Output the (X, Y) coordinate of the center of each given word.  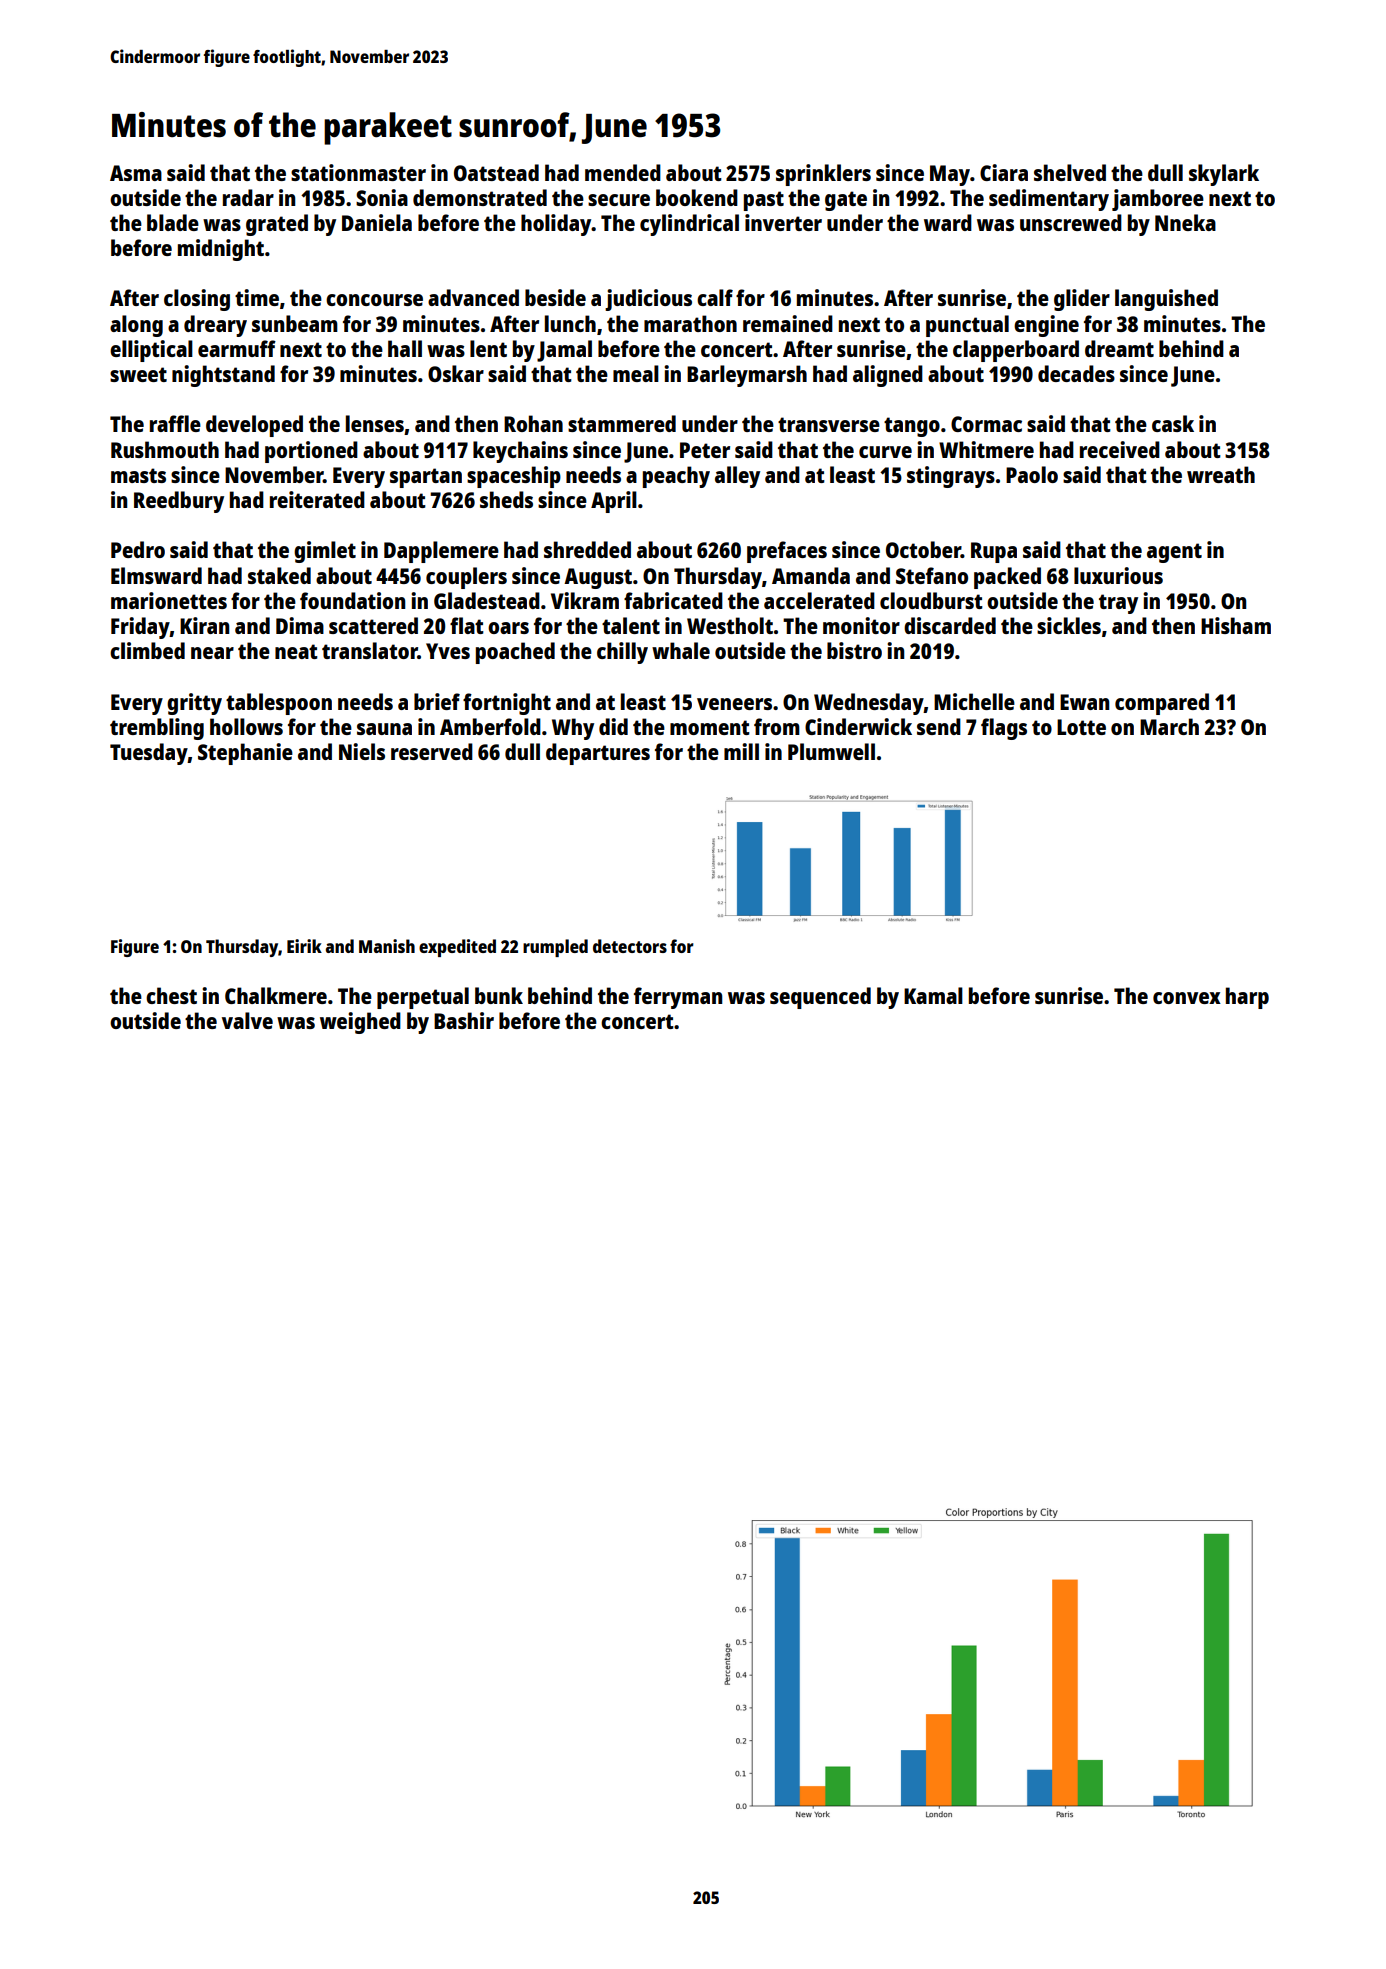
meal (636, 373)
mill (741, 751)
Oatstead (496, 172)
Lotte (1081, 727)
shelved (1070, 172)
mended (623, 172)
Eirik (304, 946)
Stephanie (245, 754)
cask (1173, 423)
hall (405, 348)
